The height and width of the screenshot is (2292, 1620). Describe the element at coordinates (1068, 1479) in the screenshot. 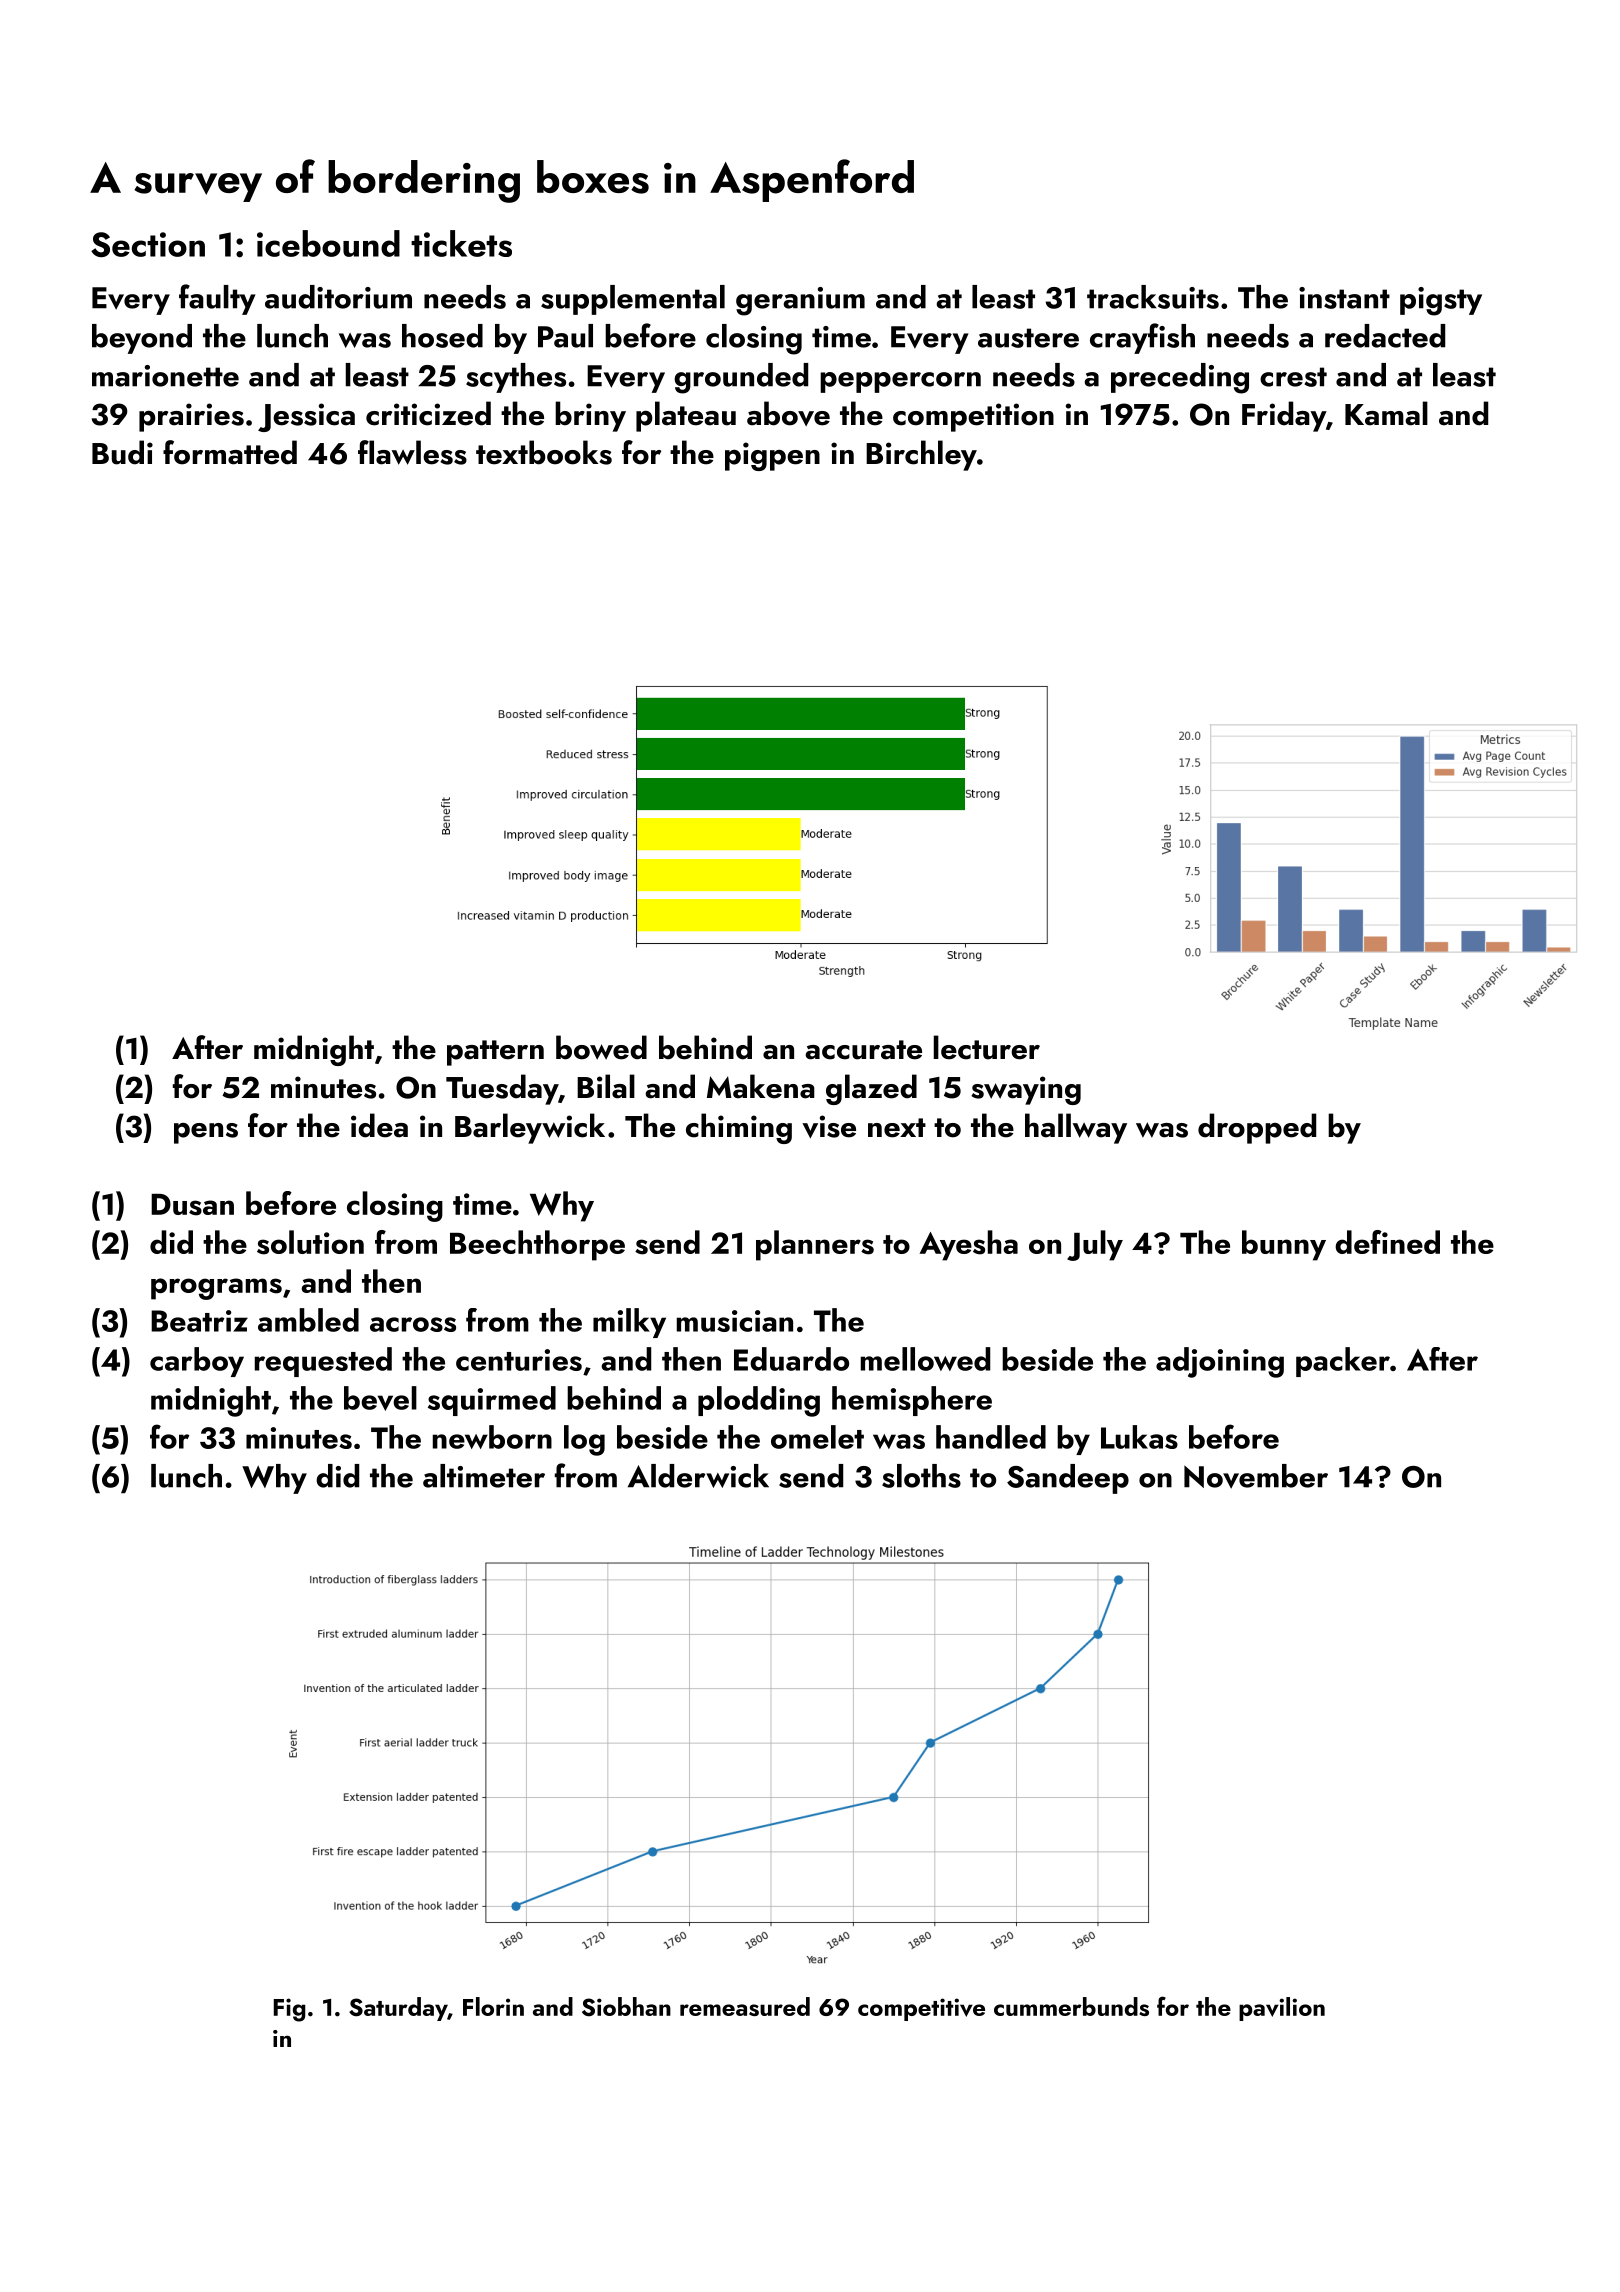

I see `Sandeep` at that location.
